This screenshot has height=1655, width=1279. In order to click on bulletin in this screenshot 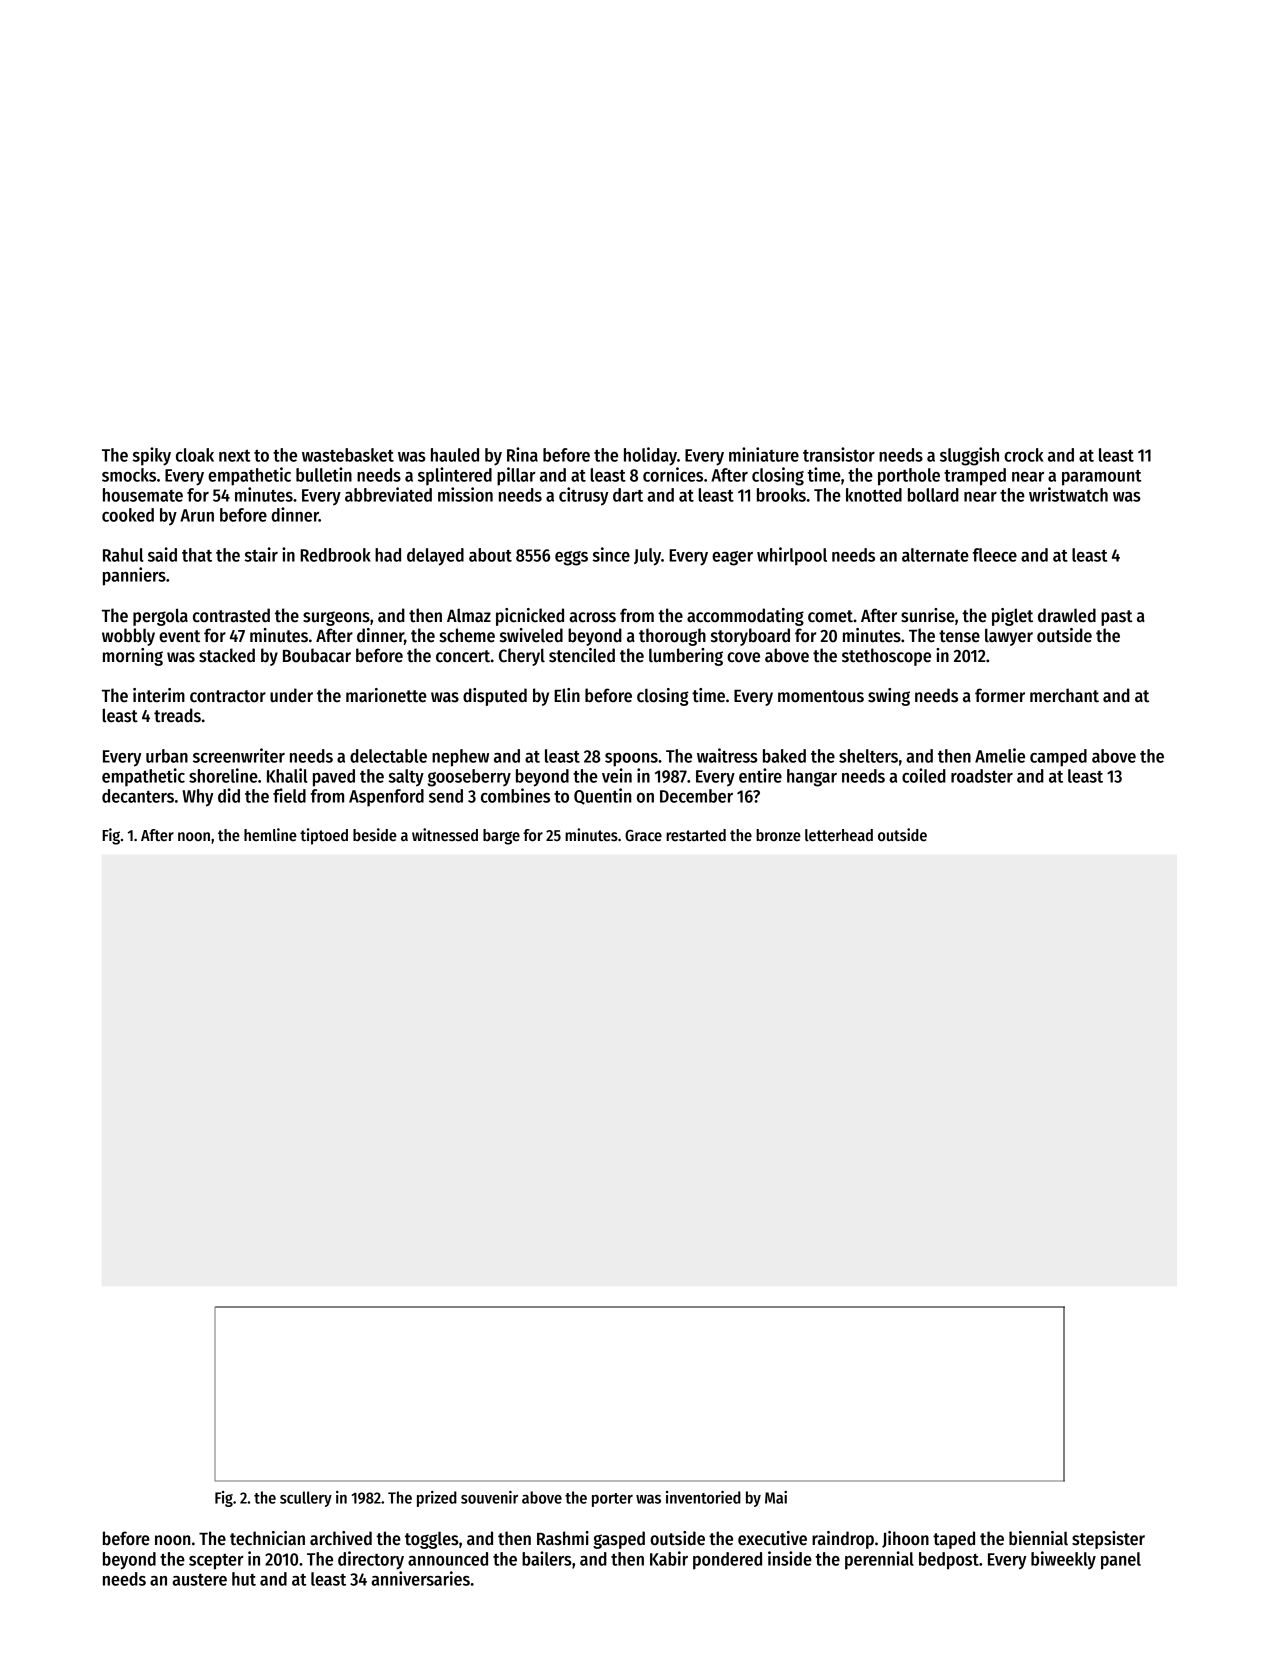, I will do `click(324, 474)`.
